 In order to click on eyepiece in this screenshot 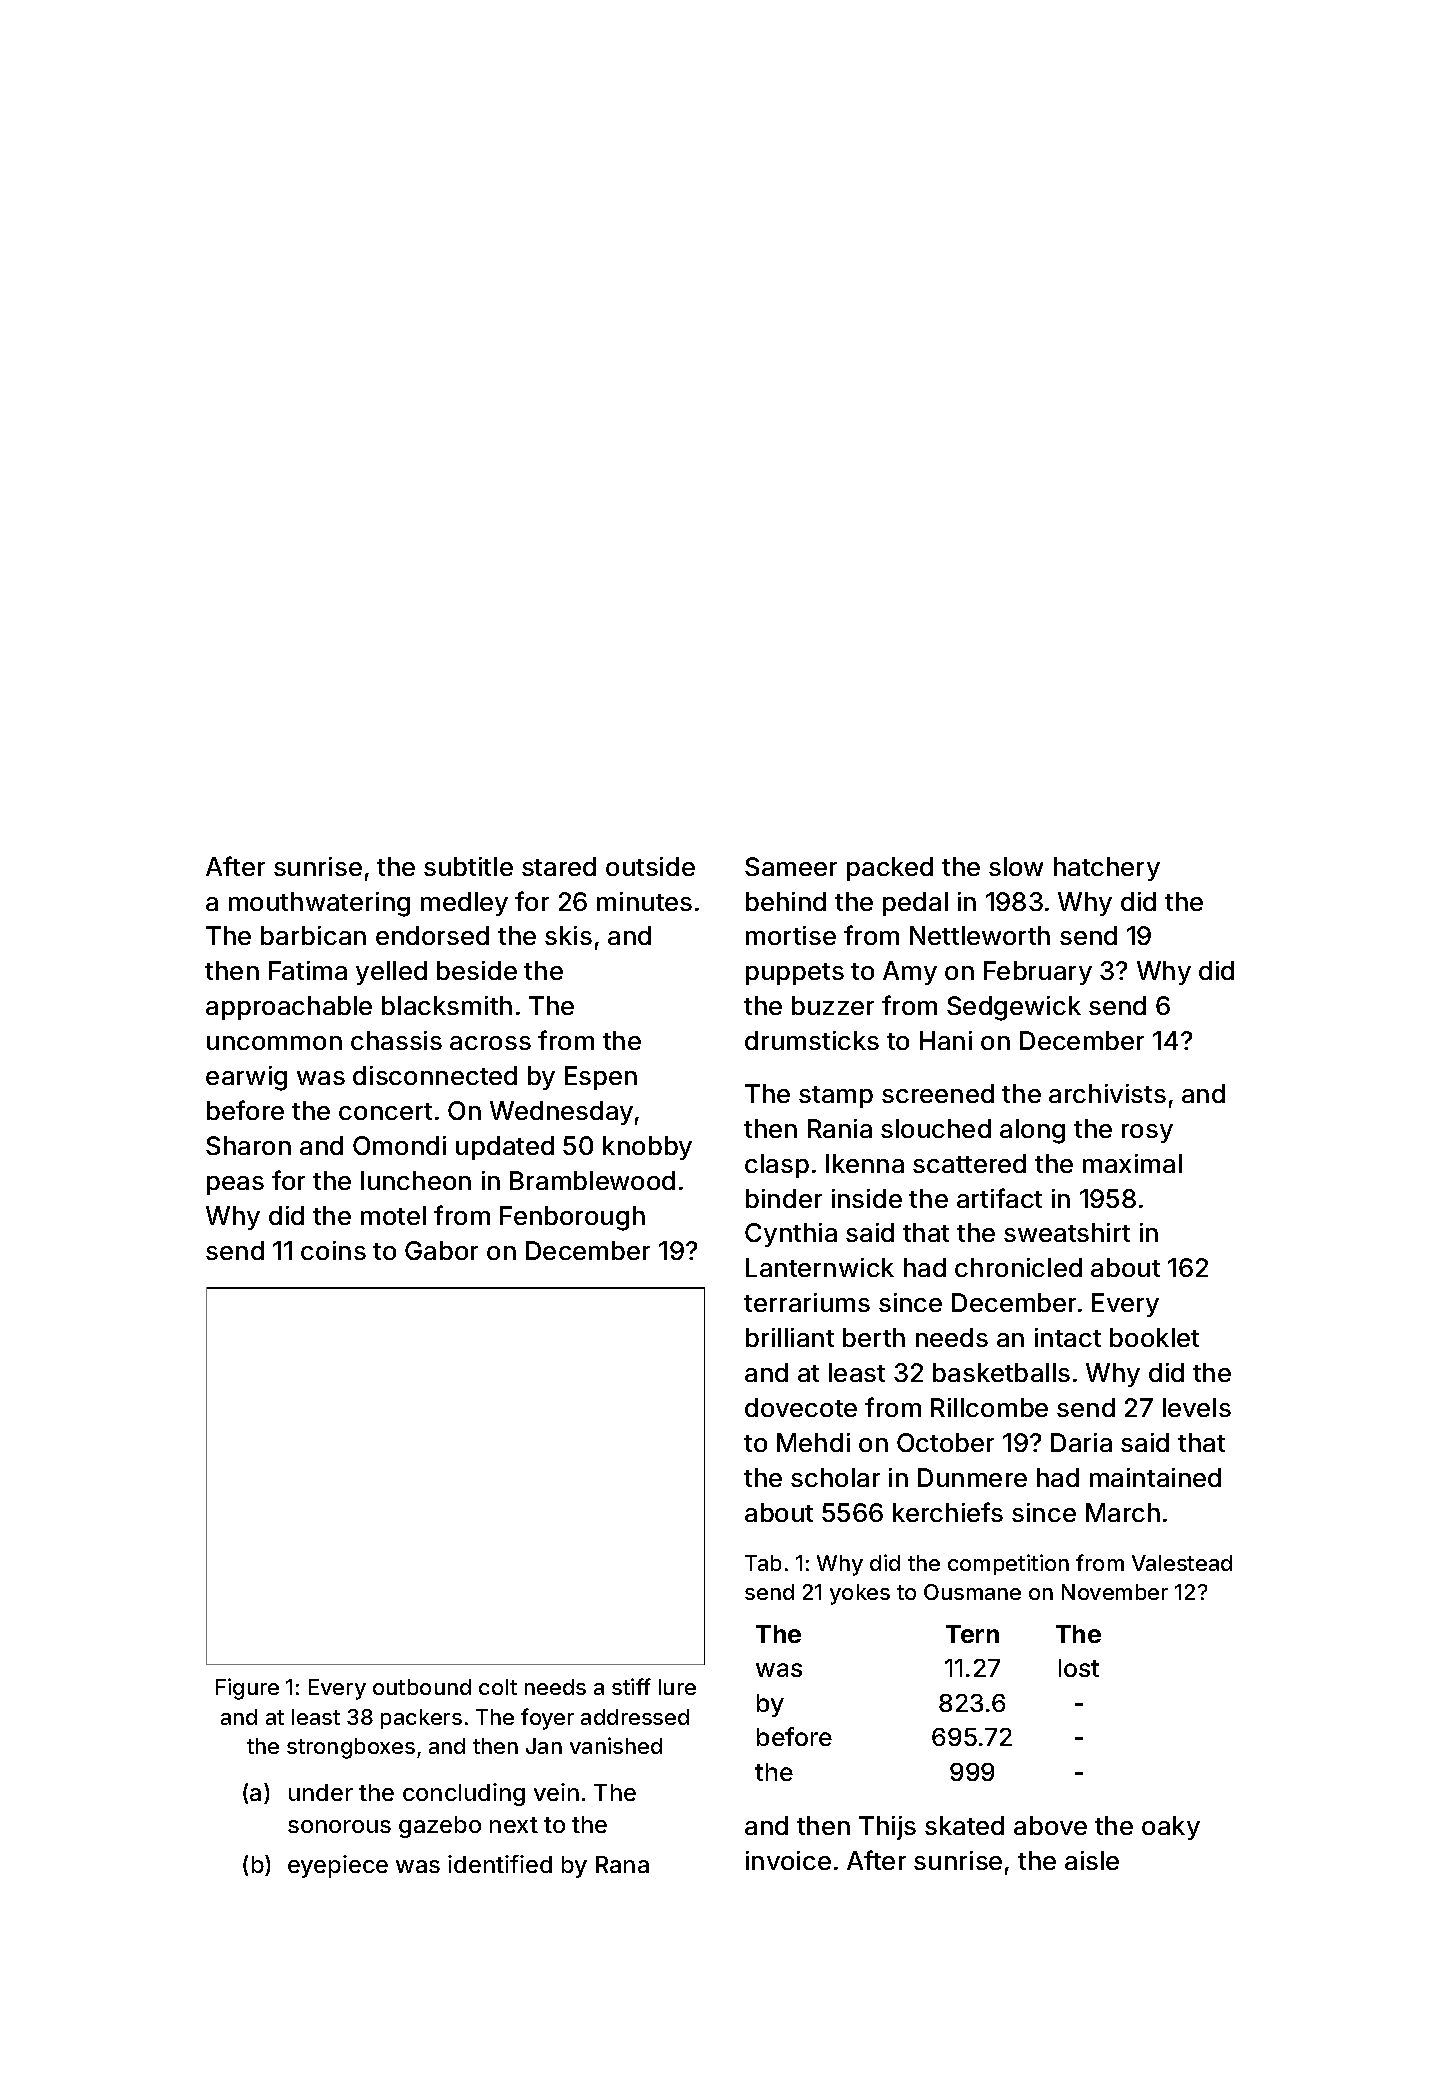, I will do `click(338, 1866)`.
